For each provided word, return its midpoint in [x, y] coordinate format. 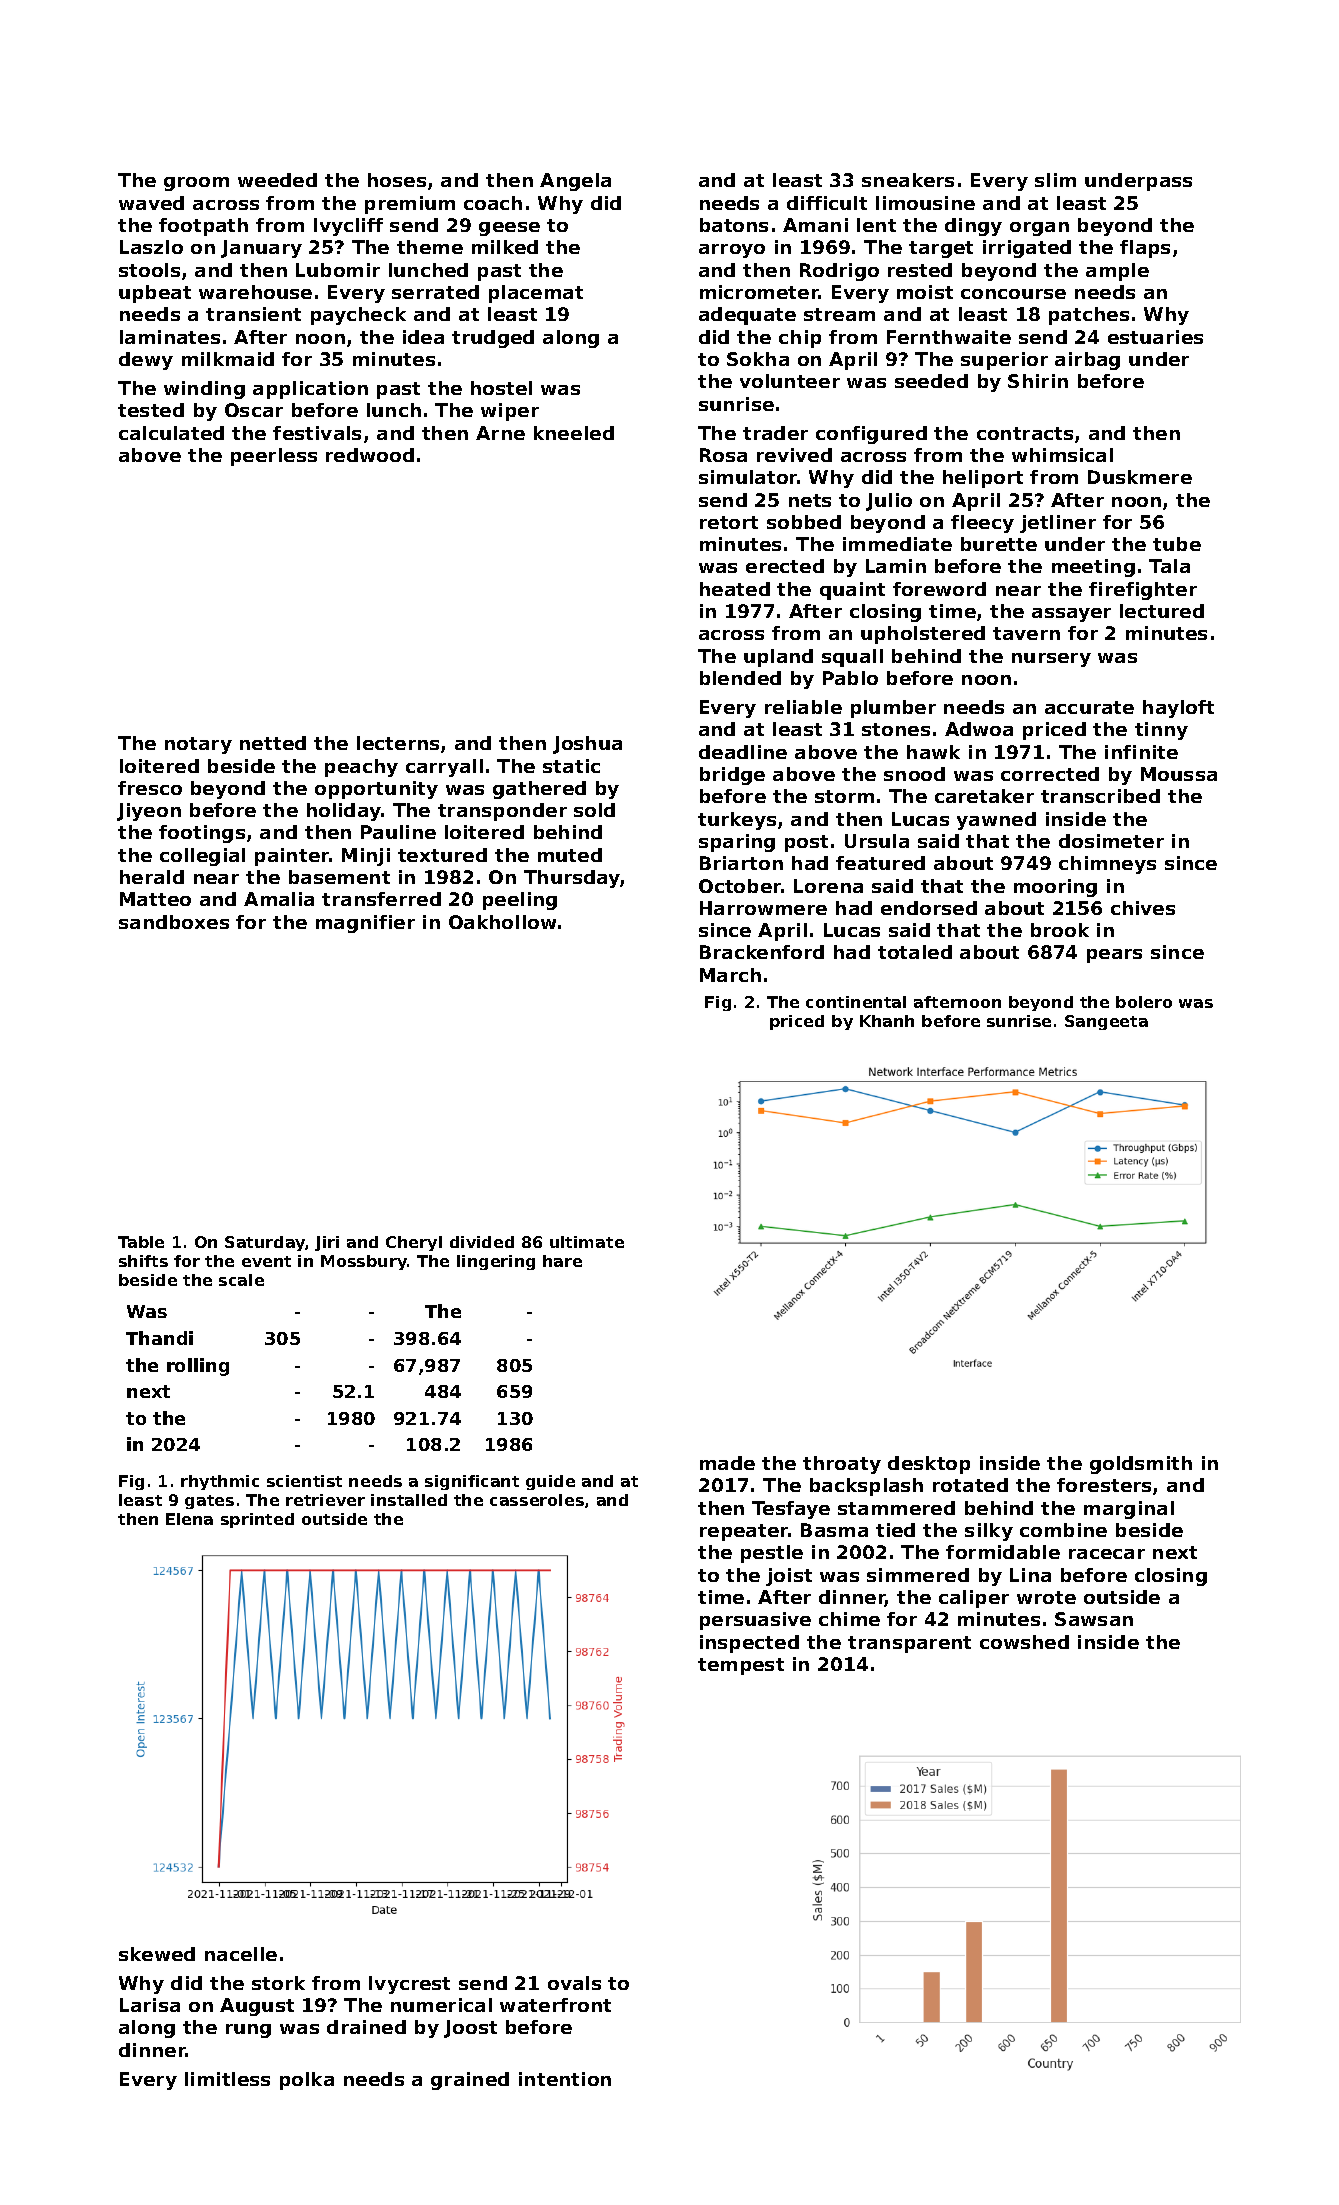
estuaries [1155, 337]
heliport [983, 479]
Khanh [887, 1021]
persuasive [755, 1621]
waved [151, 203]
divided [482, 1242]
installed [409, 1500]
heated [735, 589]
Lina [1030, 1575]
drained [366, 2027]
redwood [370, 455]
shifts [143, 1261]
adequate [747, 316]
